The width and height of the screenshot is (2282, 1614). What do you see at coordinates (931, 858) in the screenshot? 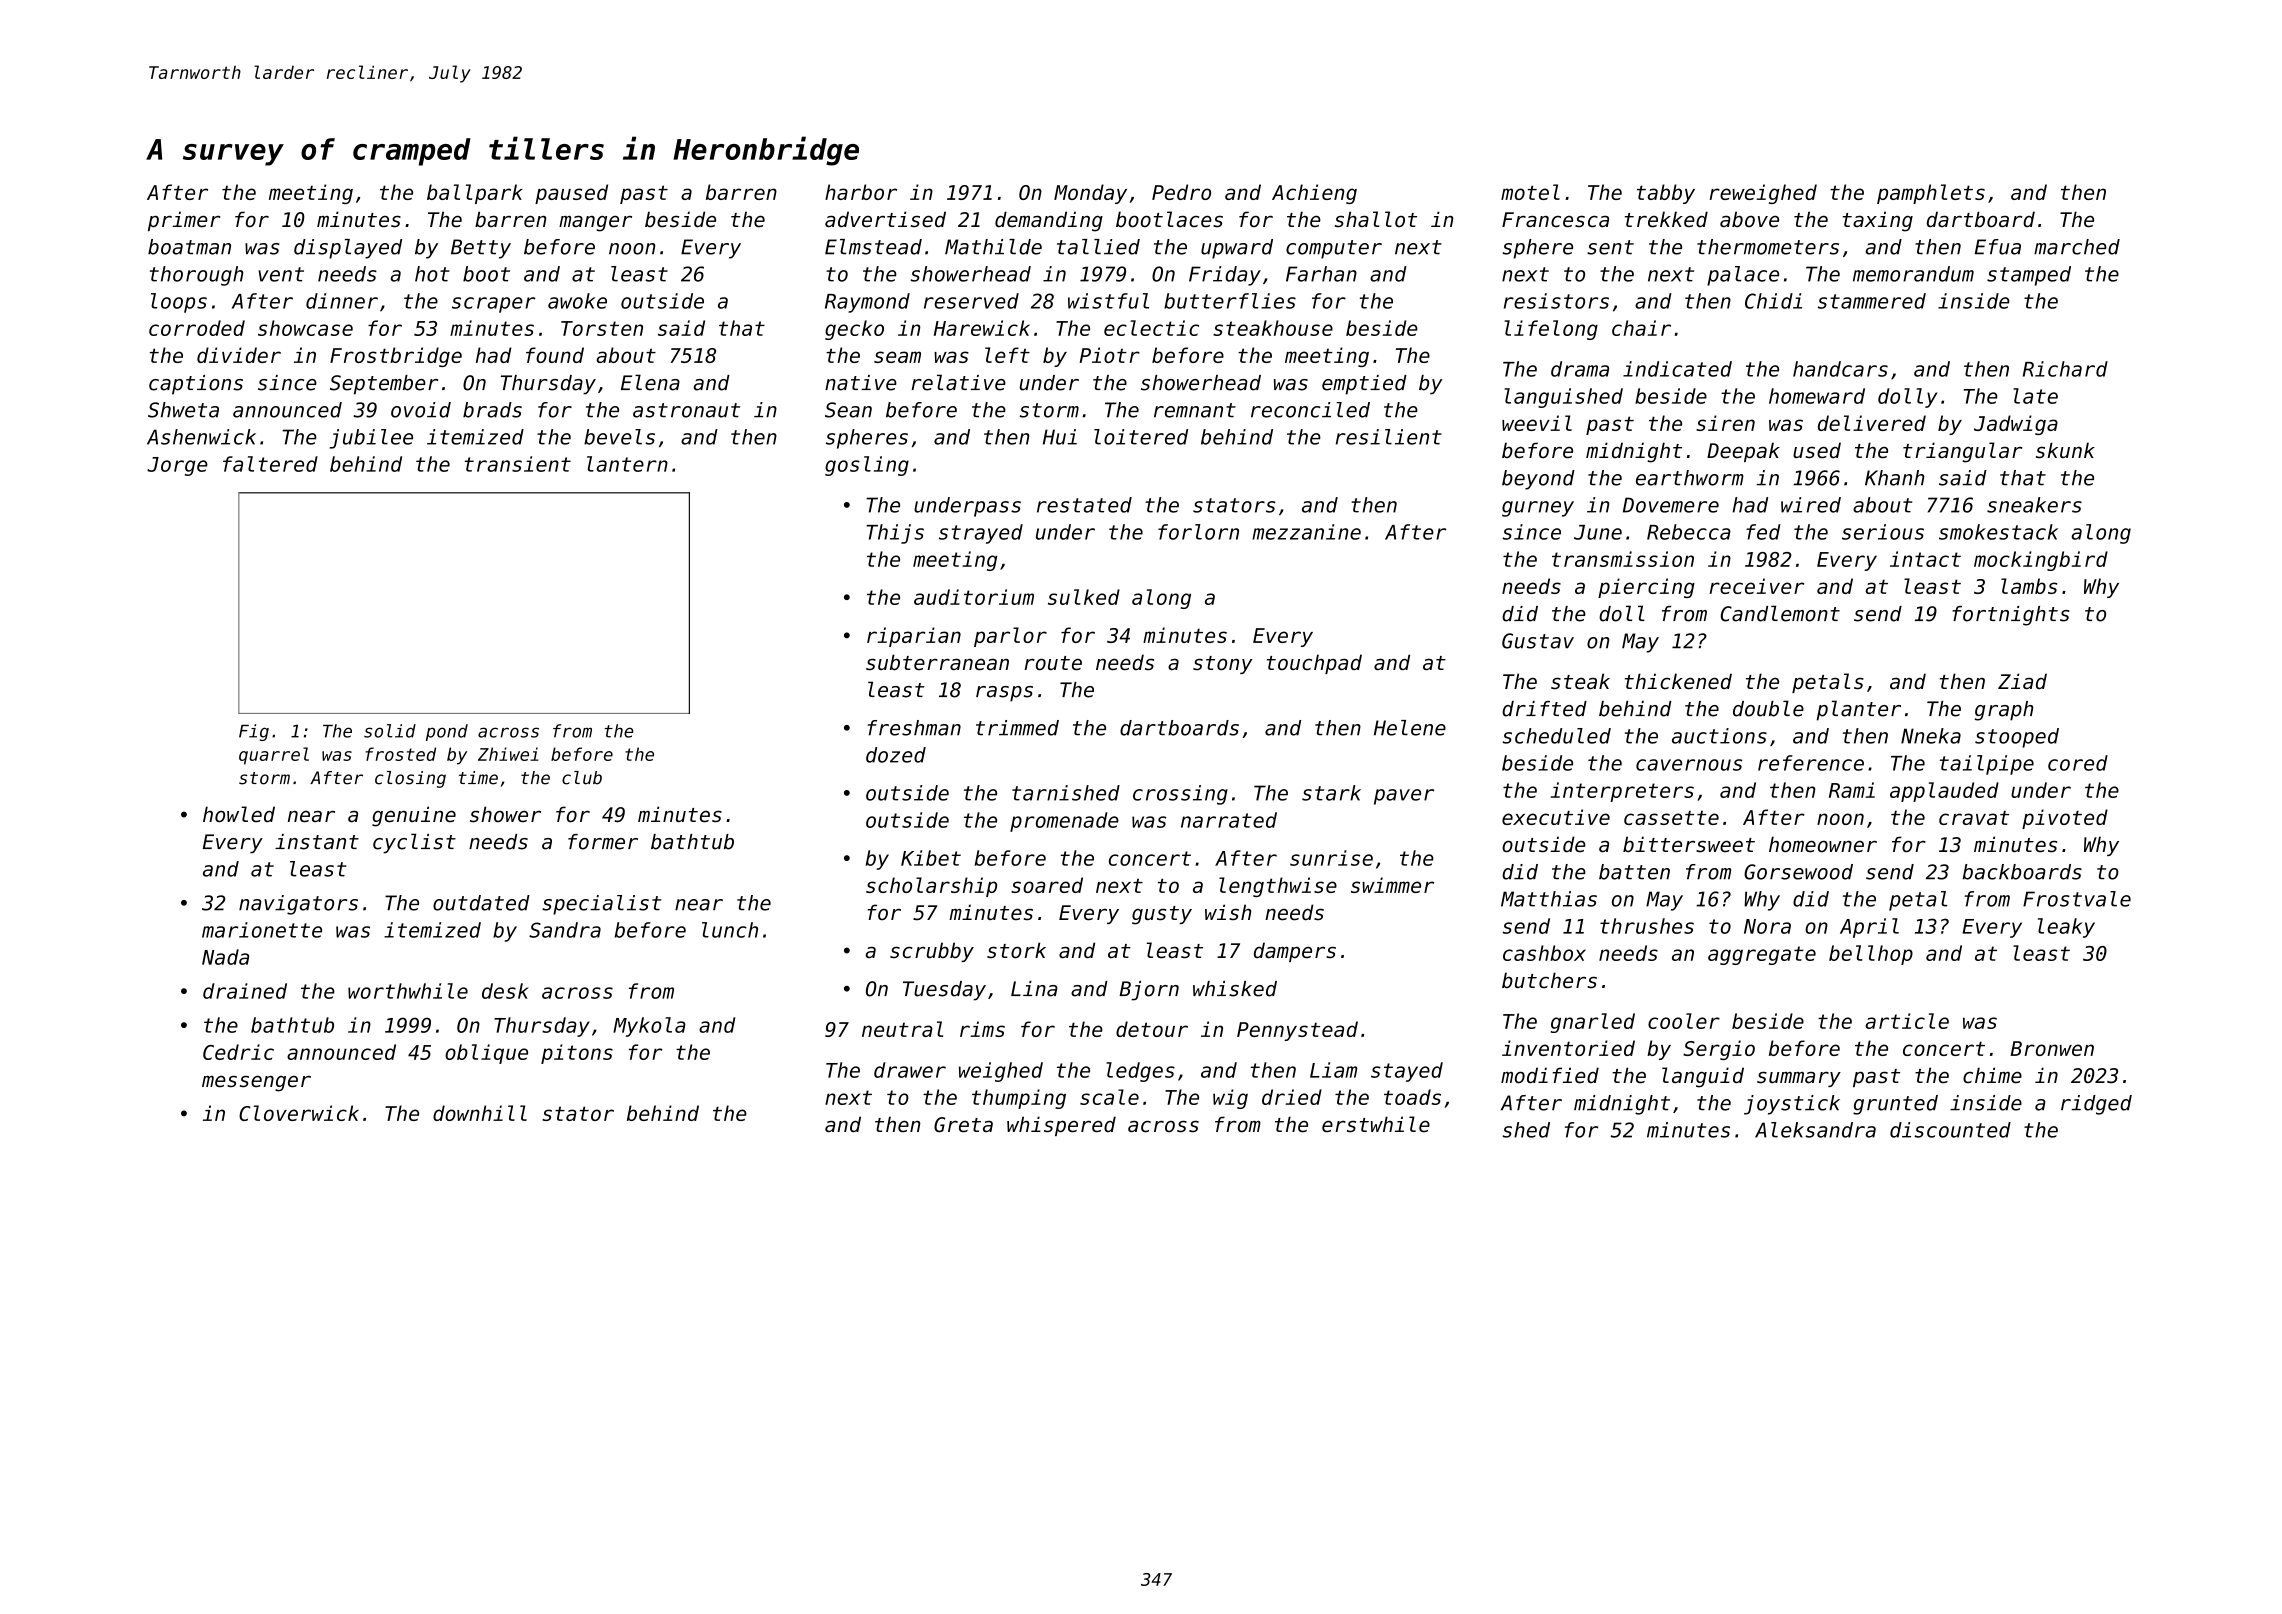
I see `Kibet` at bounding box center [931, 858].
